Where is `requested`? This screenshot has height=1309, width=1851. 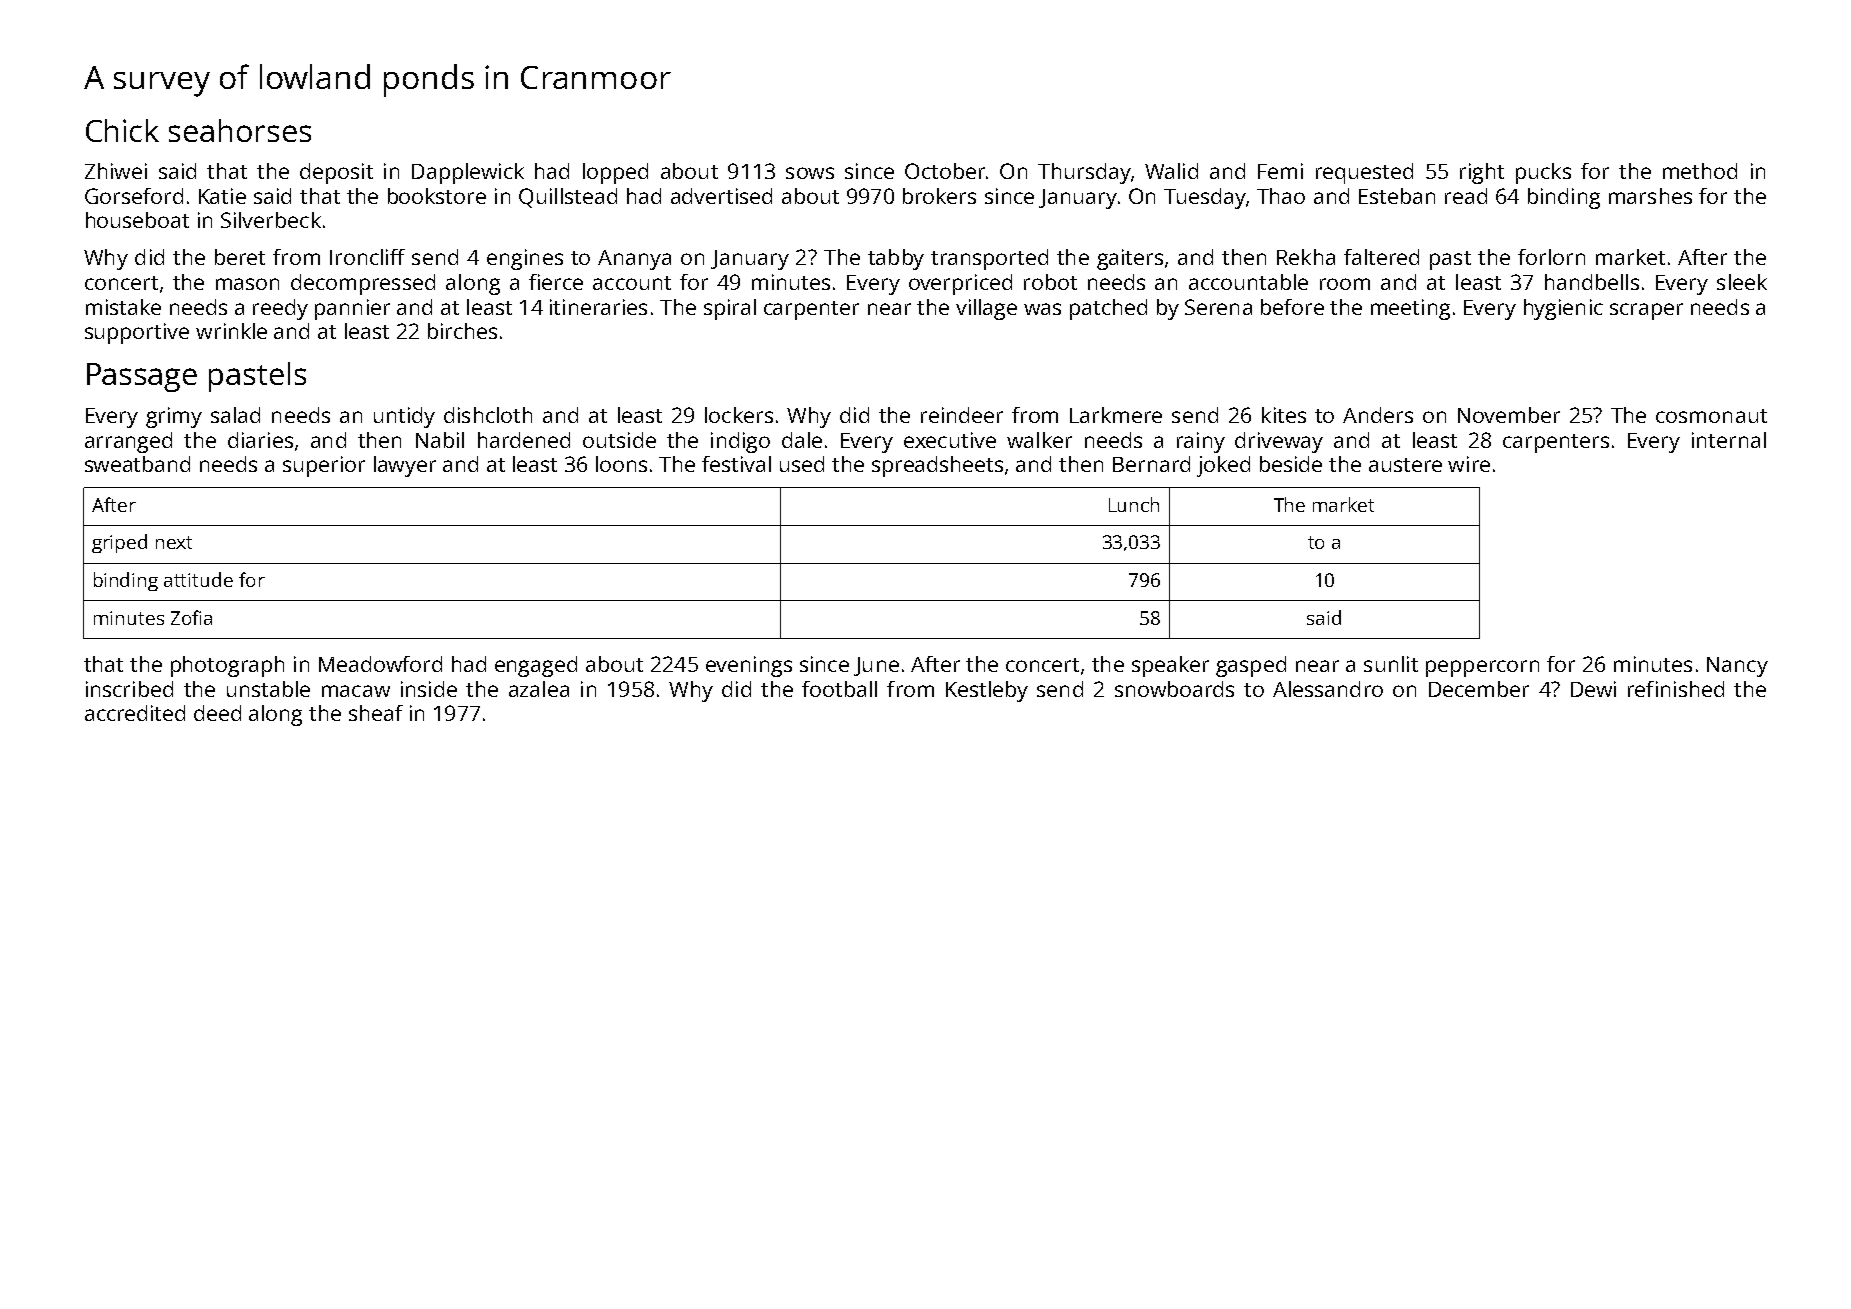 requested is located at coordinates (1364, 173).
